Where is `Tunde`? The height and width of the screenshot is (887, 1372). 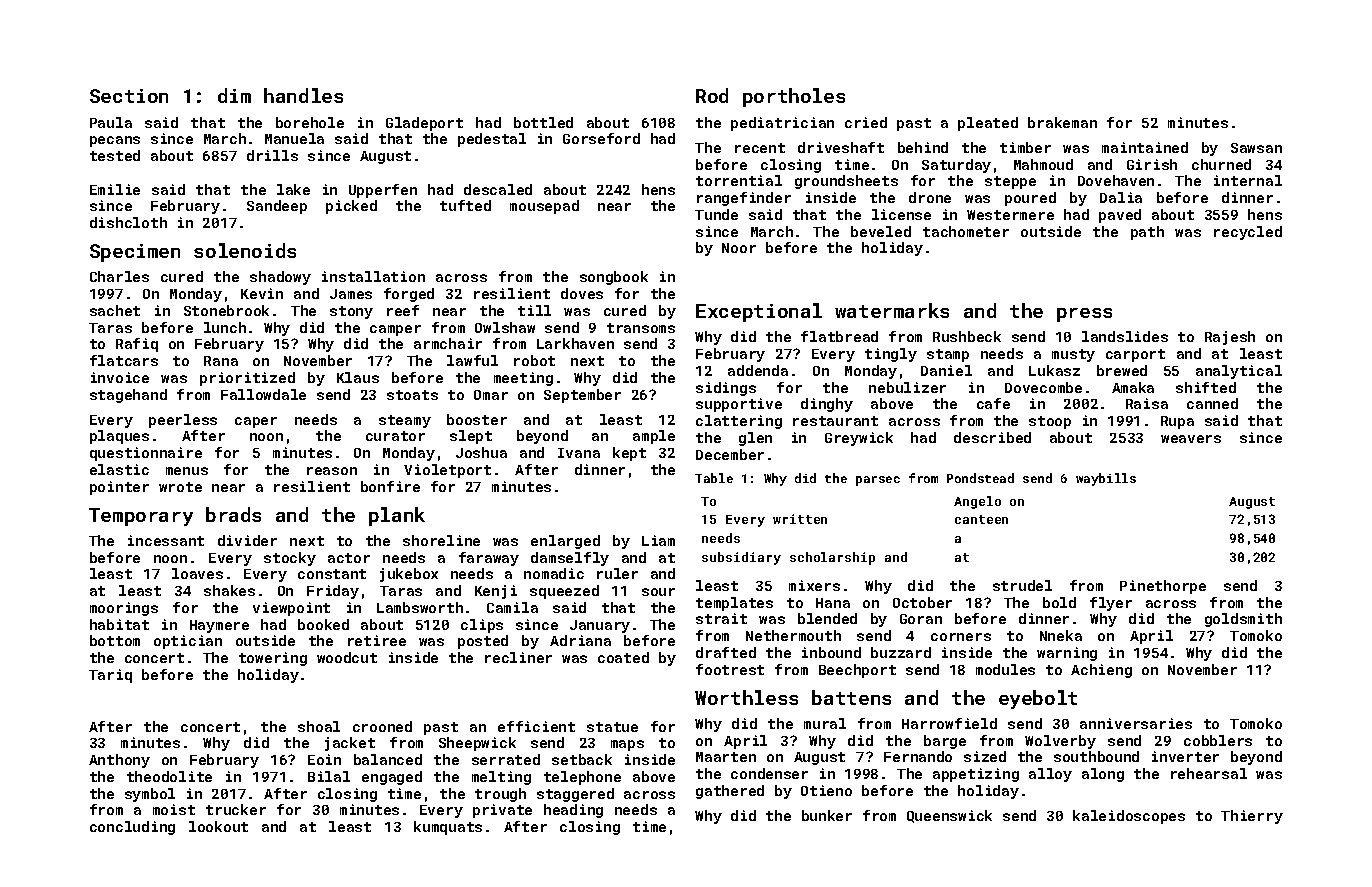
Tunde is located at coordinates (716, 214).
